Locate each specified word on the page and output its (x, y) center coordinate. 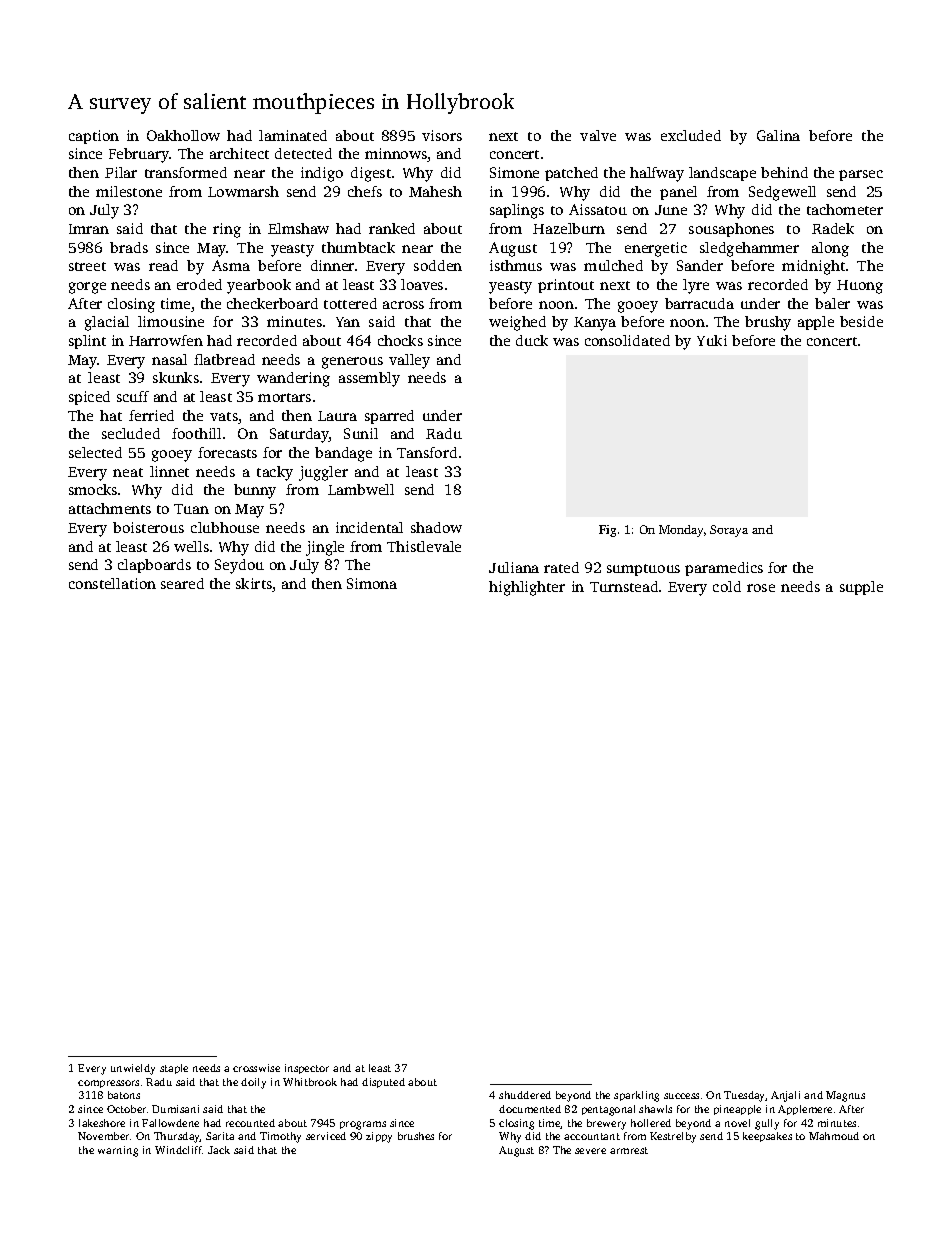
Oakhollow (183, 135)
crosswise (256, 1068)
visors (442, 135)
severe (590, 1151)
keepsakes (767, 1137)
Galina (778, 135)
